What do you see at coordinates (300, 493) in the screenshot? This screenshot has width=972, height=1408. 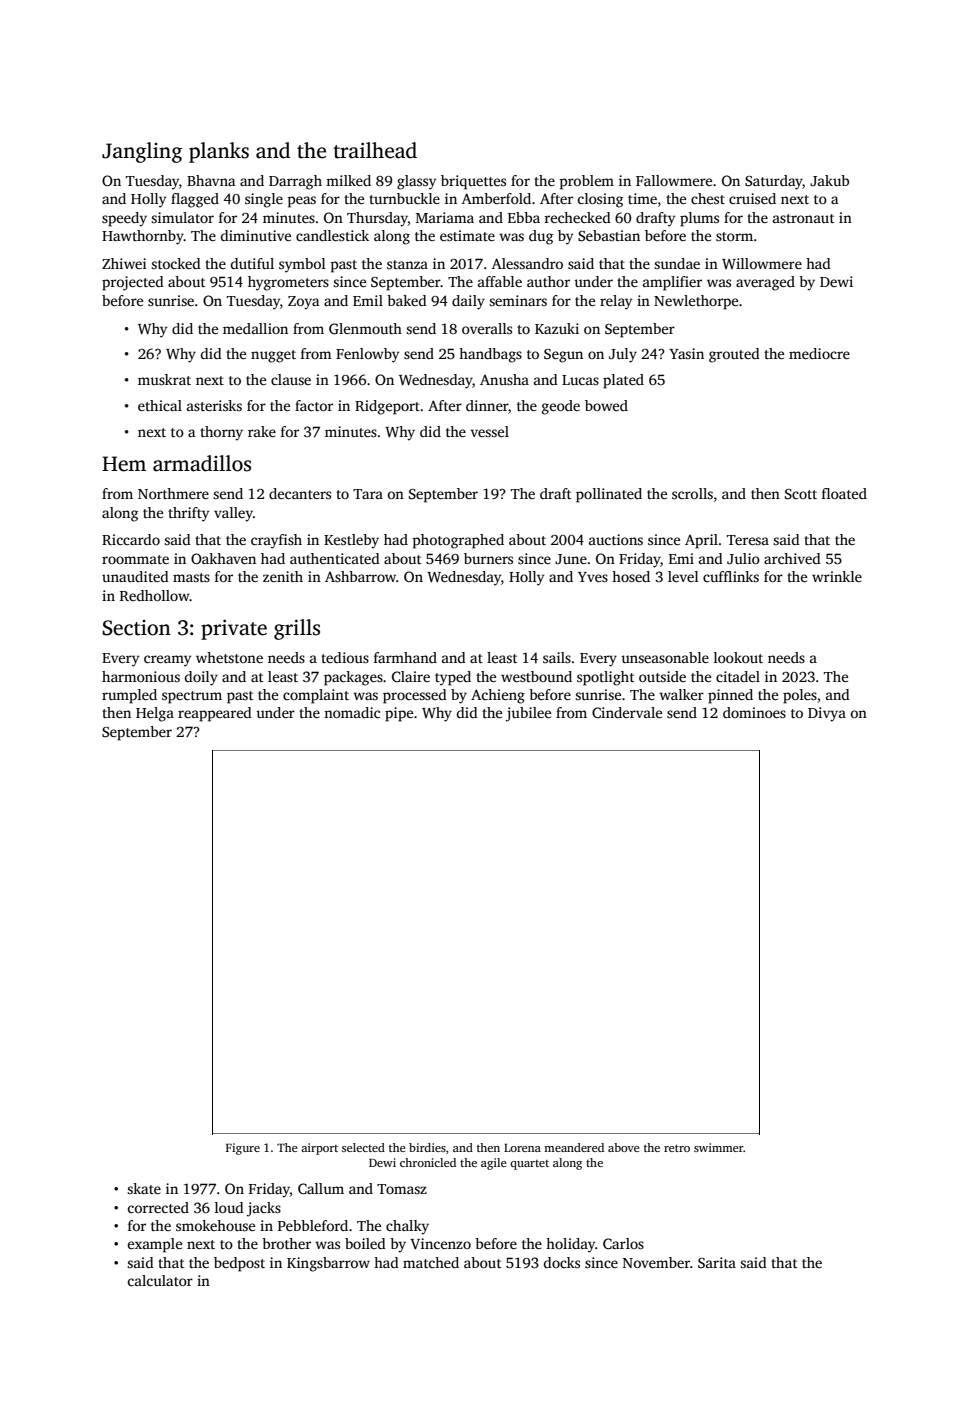 I see `decanters` at bounding box center [300, 493].
